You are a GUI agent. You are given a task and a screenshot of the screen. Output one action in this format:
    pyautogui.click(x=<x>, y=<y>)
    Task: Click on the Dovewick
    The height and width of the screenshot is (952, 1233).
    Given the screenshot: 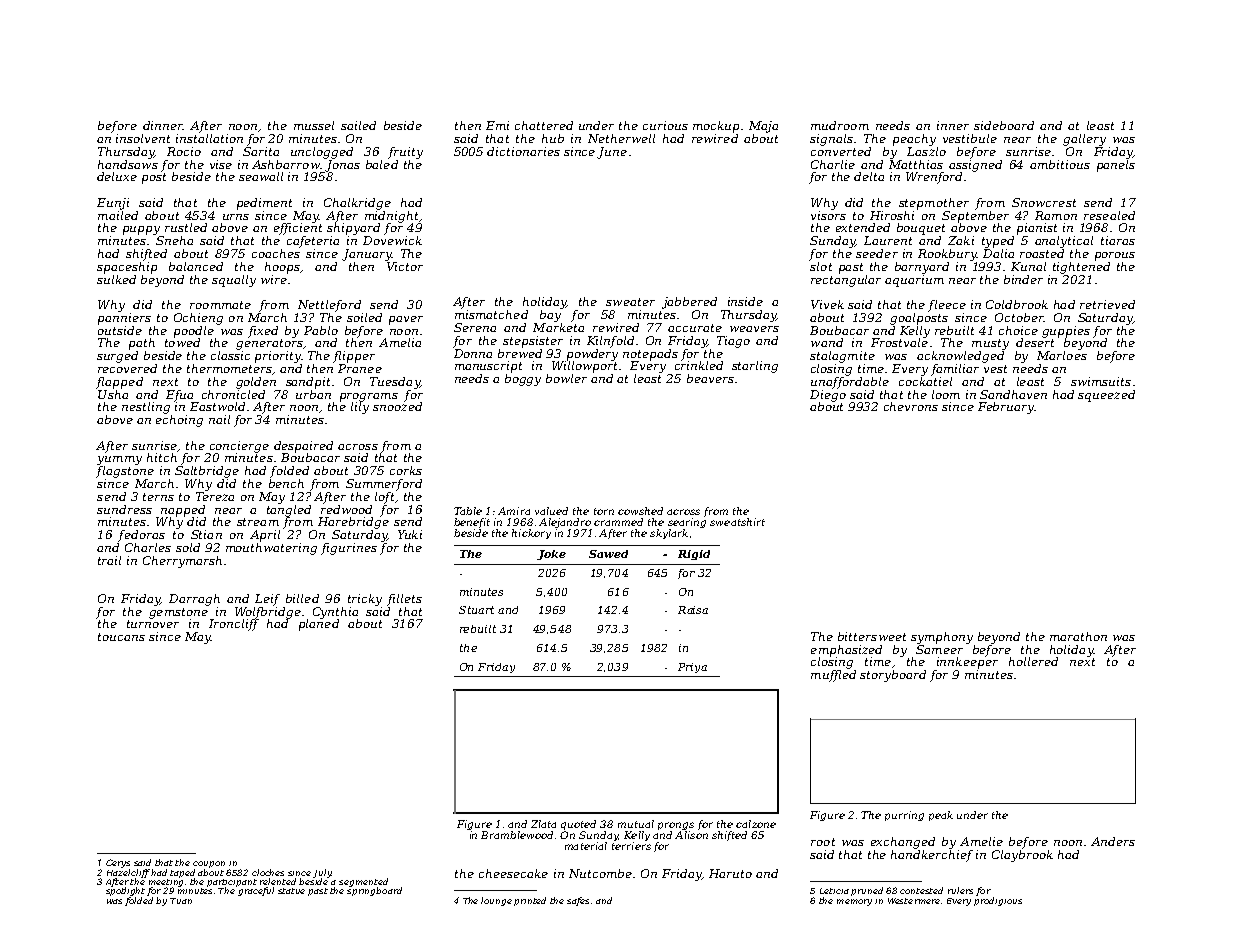 What is the action you would take?
    pyautogui.click(x=392, y=240)
